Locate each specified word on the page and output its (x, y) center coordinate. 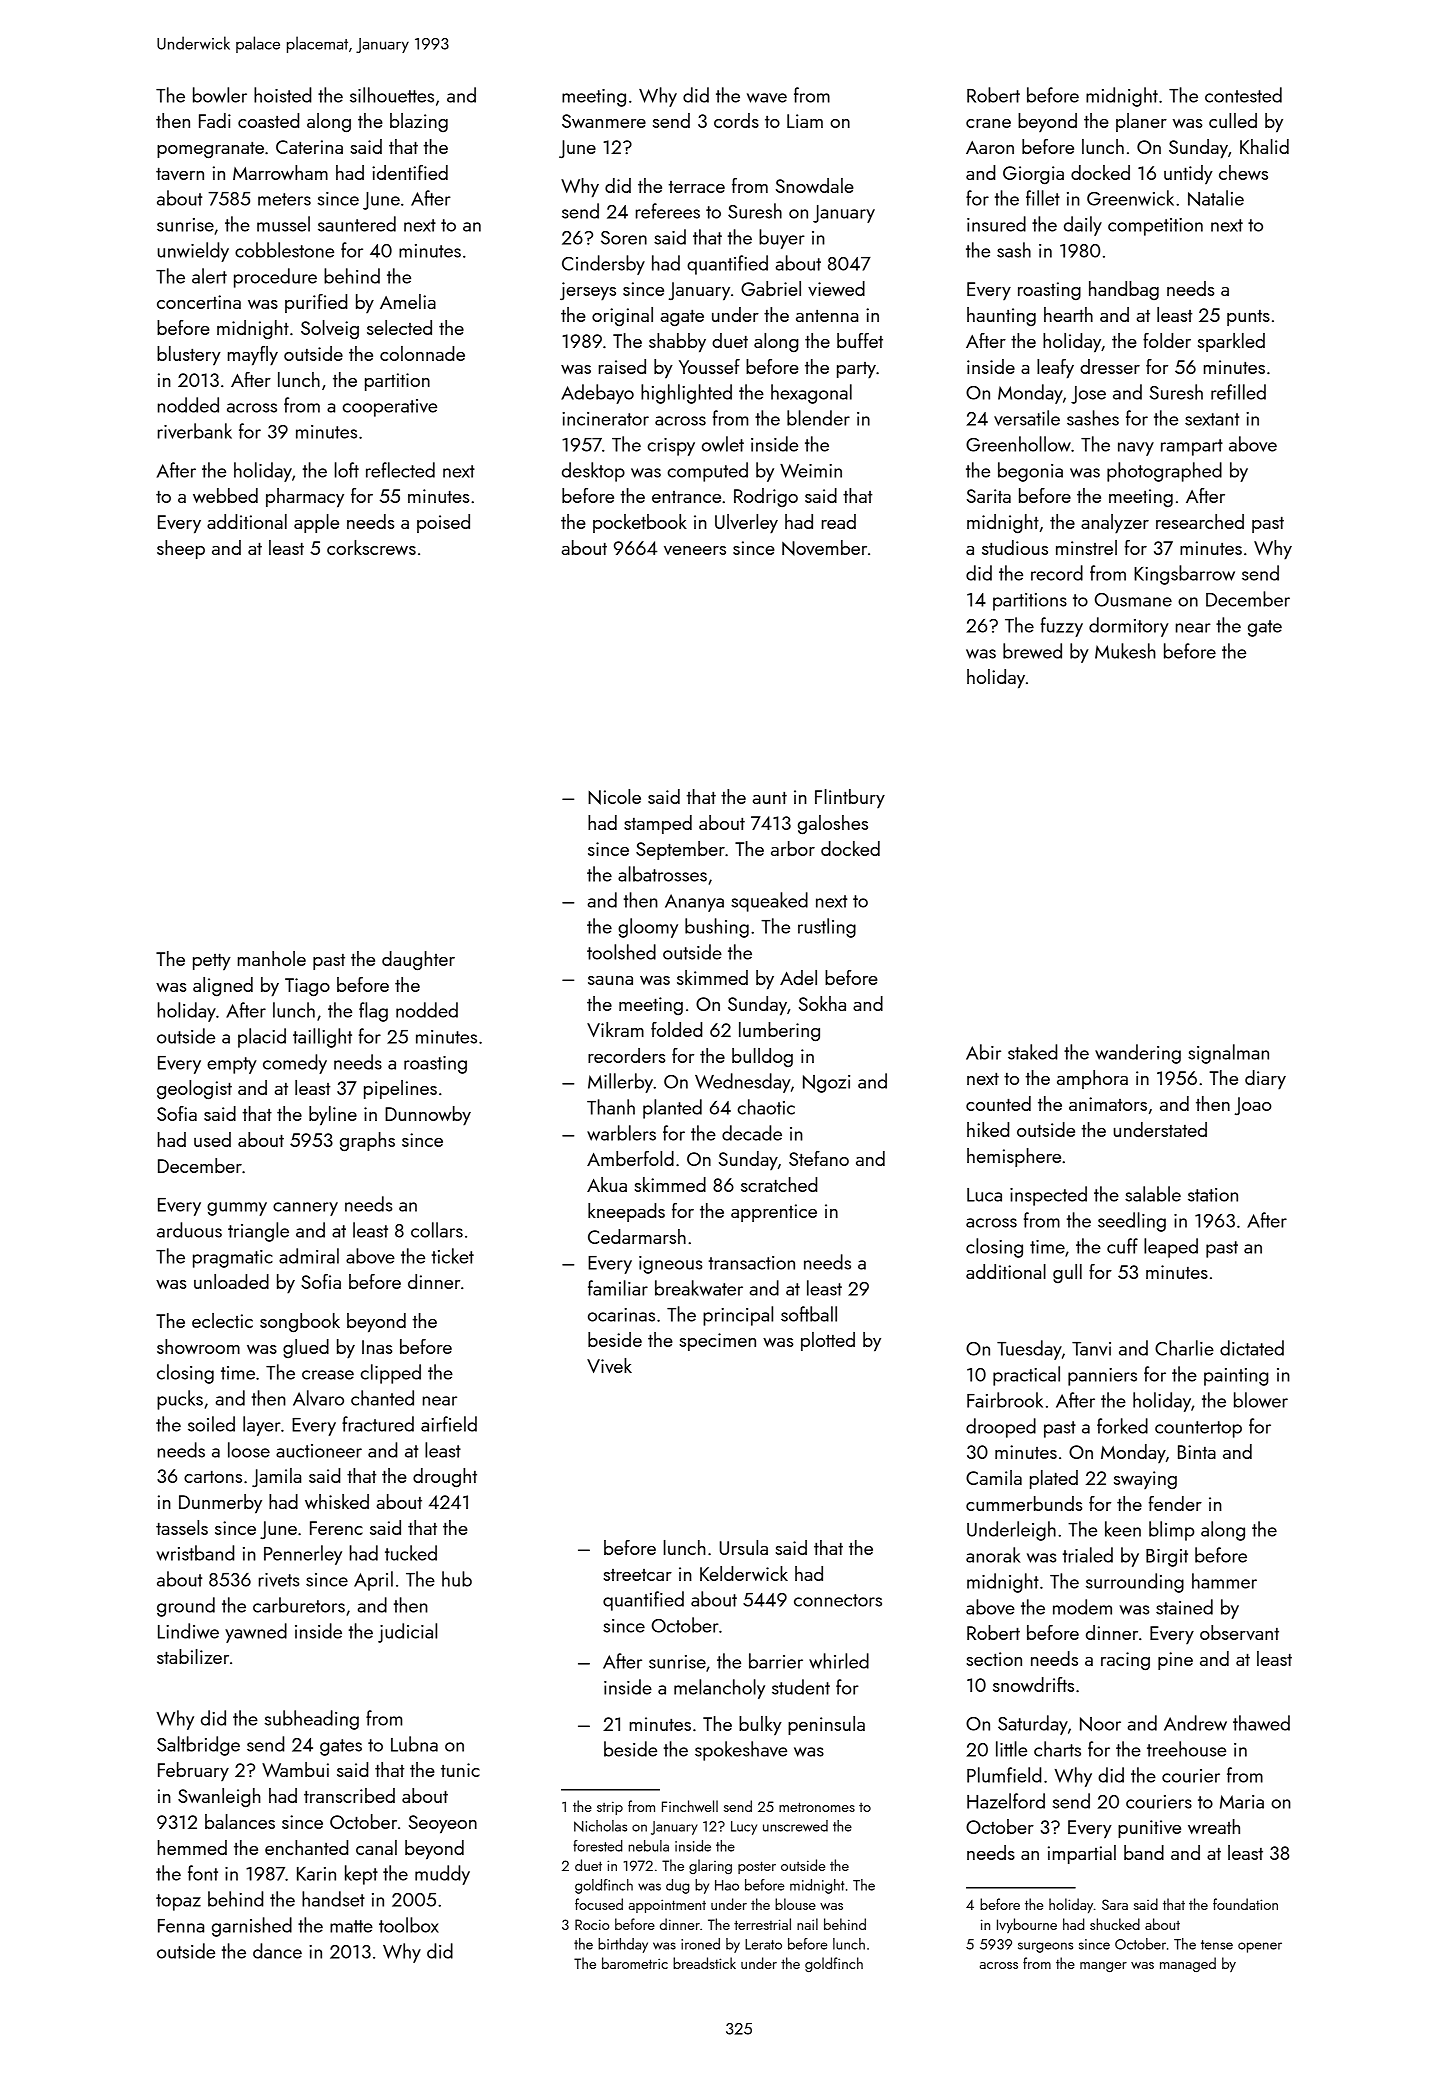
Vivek (609, 1365)
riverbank (195, 431)
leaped (1171, 1248)
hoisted (282, 95)
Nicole (614, 797)
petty (212, 962)
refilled (1238, 392)
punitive (1149, 1829)
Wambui (295, 1769)
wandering (1138, 1054)
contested (1243, 95)
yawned (256, 1633)
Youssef (709, 366)
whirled (839, 1661)
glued (306, 1348)
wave (767, 98)
